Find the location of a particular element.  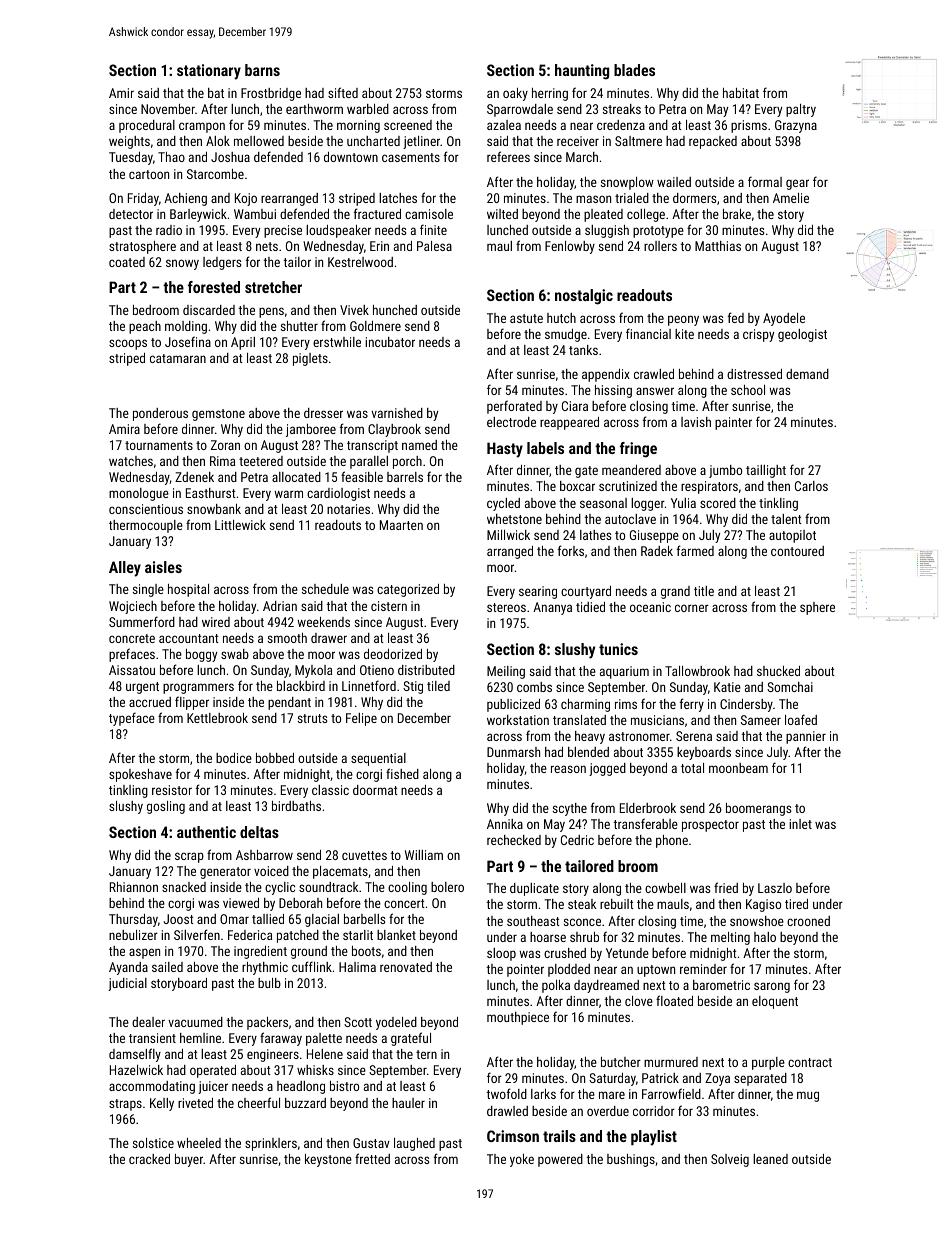

haunting is located at coordinates (582, 72).
